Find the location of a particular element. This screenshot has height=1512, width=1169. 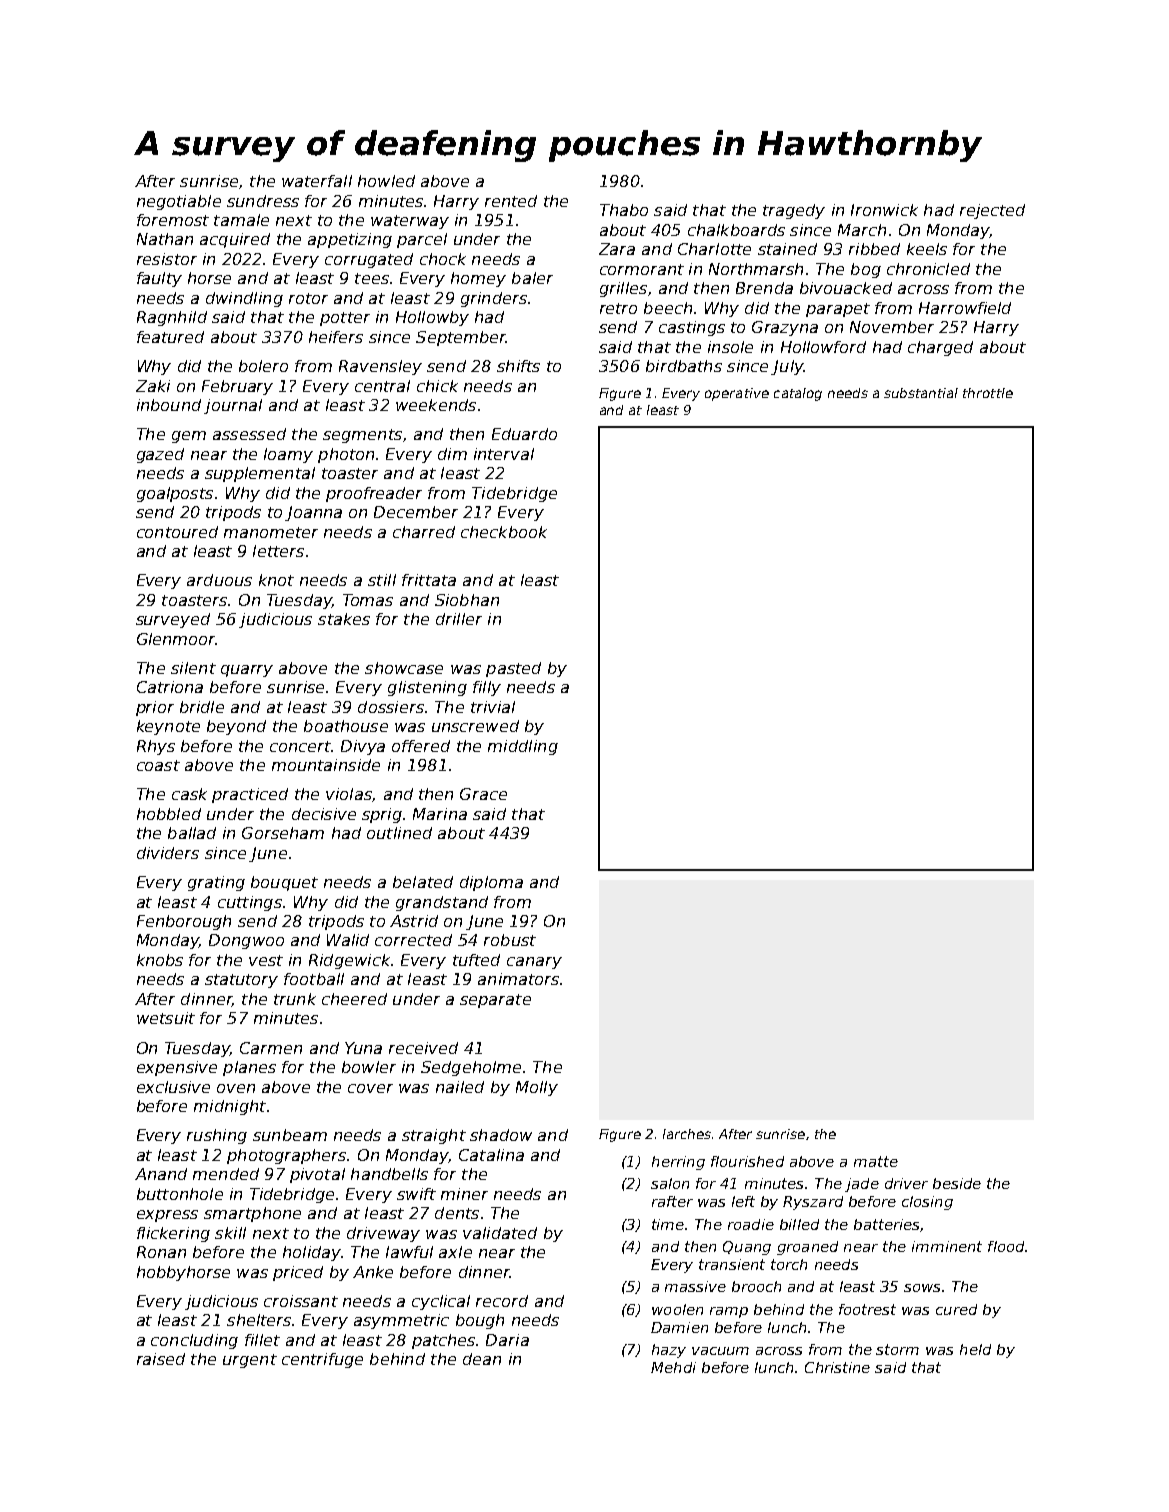

rejected is located at coordinates (992, 211).
